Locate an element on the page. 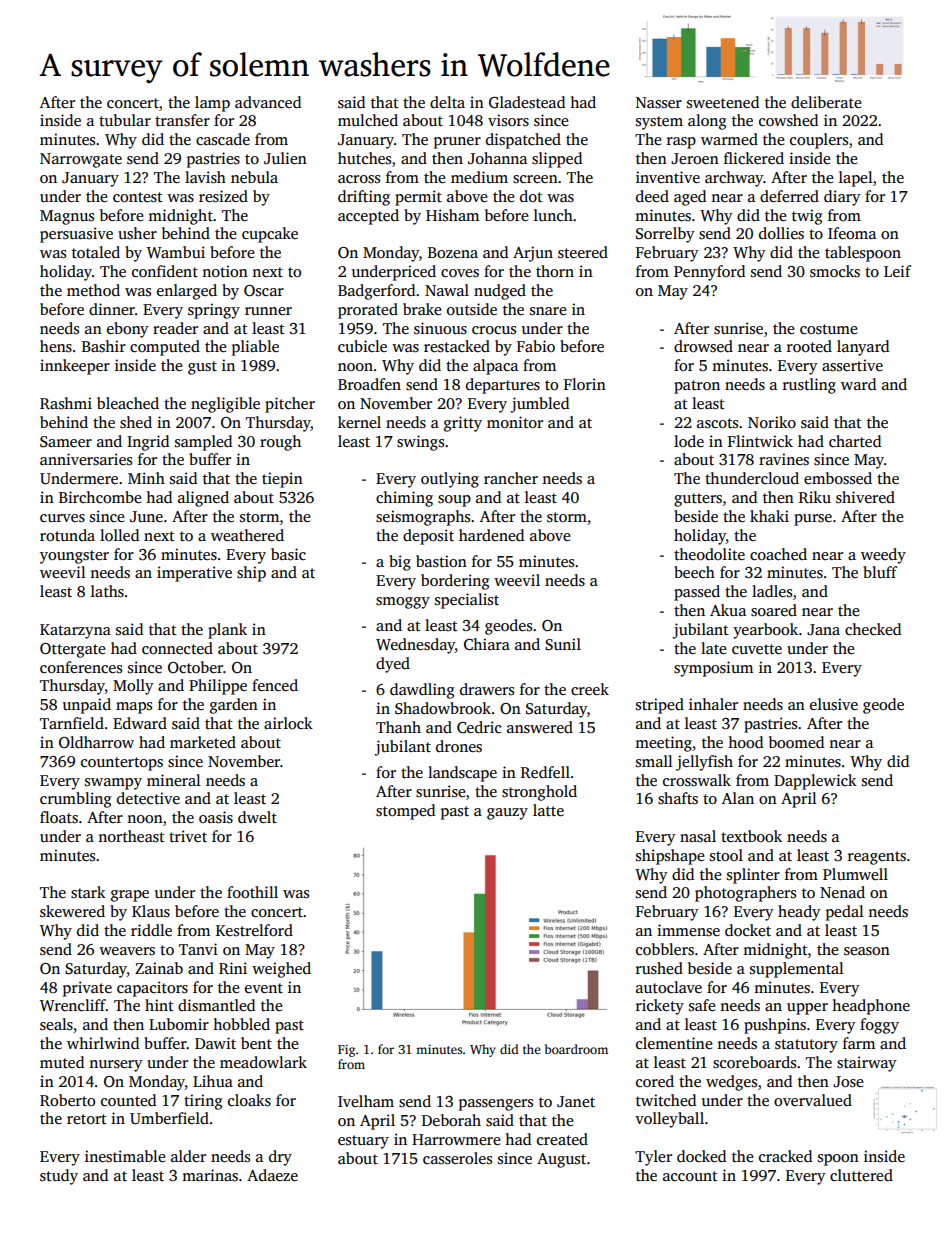 The image size is (952, 1233). dollies is located at coordinates (781, 233).
